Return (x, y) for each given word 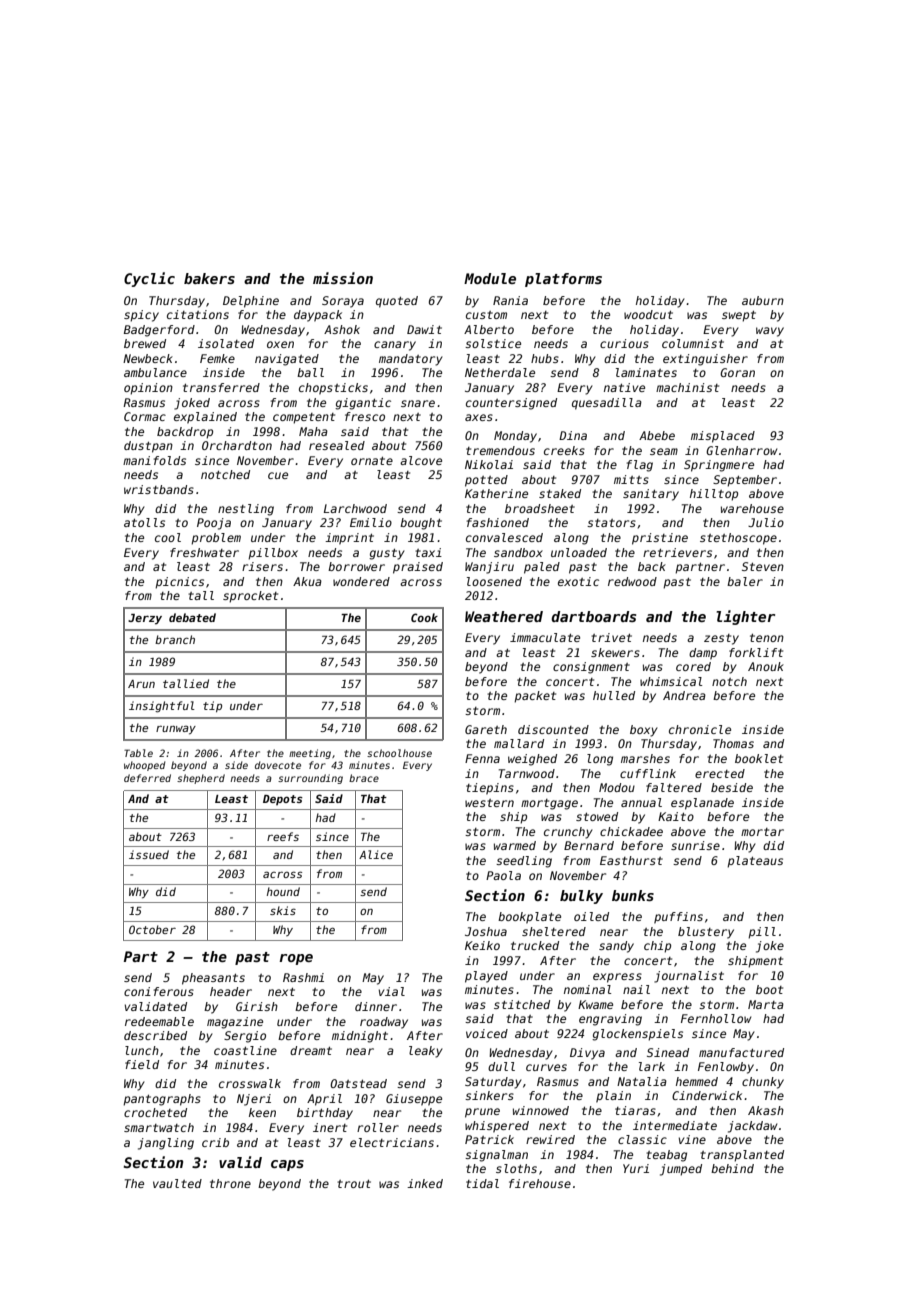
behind (732, 1168)
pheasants (213, 979)
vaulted (177, 1183)
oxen (280, 344)
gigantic (363, 404)
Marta (766, 1004)
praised (418, 568)
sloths (516, 1168)
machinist (687, 387)
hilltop (714, 495)
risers (262, 566)
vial (392, 991)
